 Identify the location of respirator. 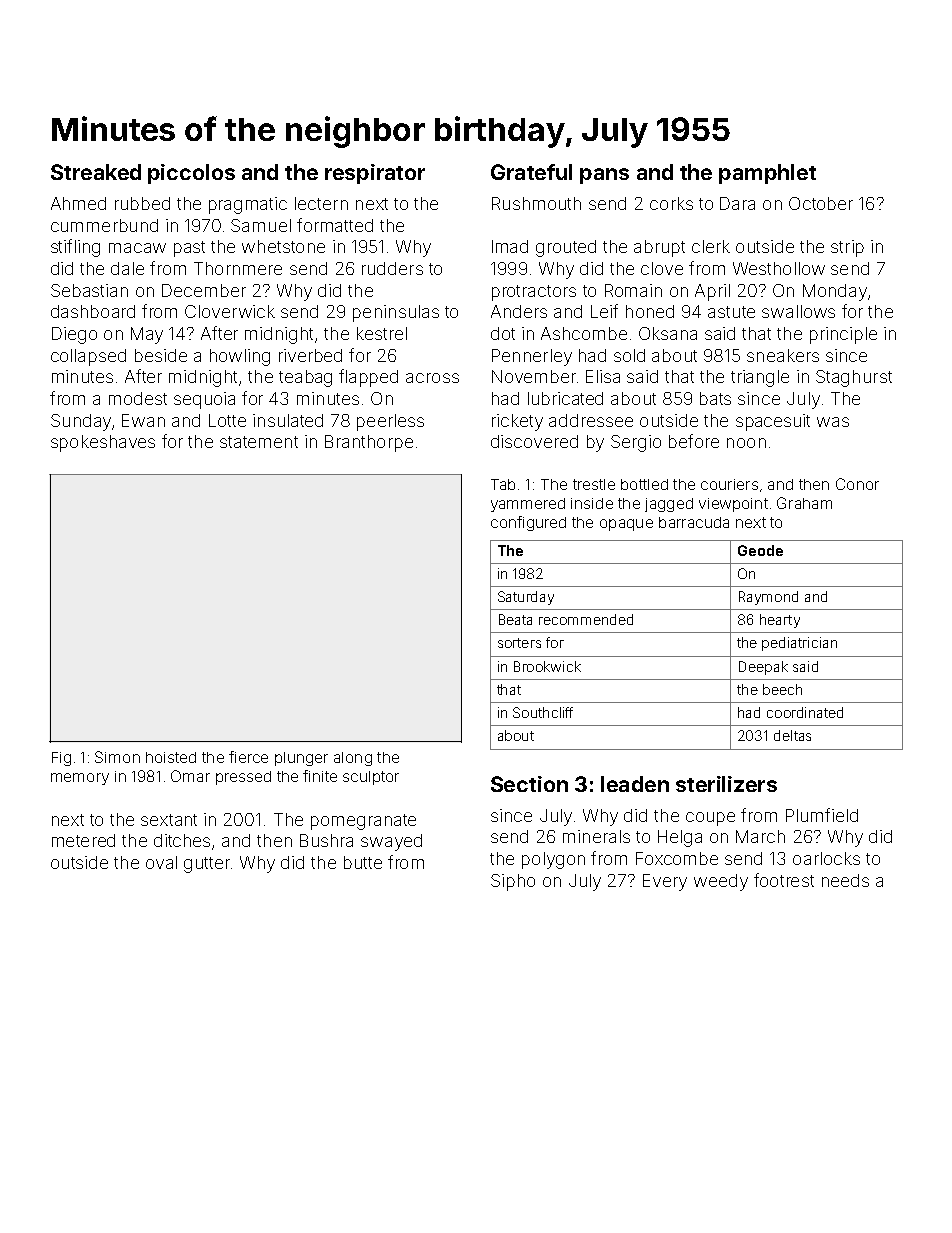
(375, 174).
